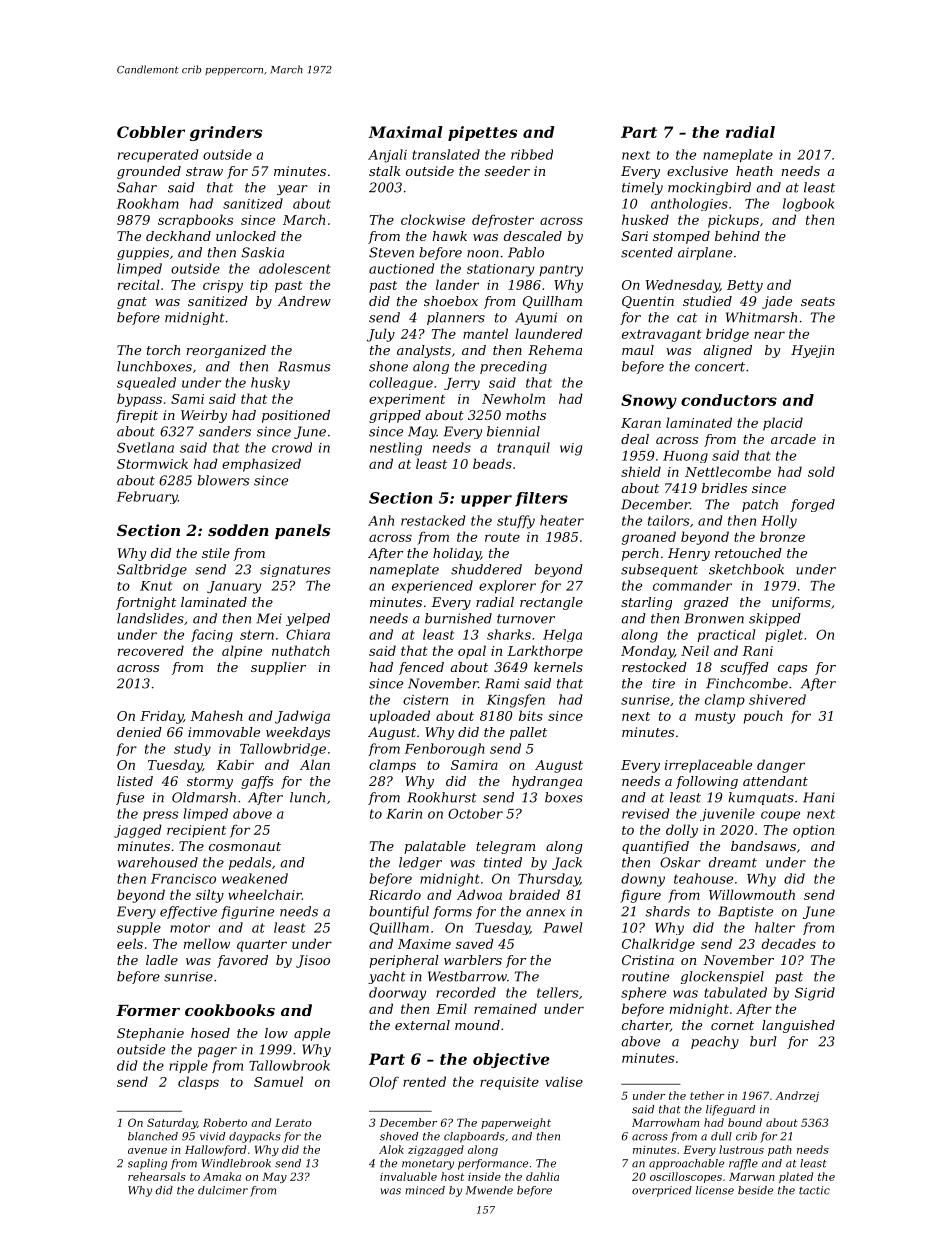  Describe the element at coordinates (404, 961) in the screenshot. I see `peripheral` at that location.
